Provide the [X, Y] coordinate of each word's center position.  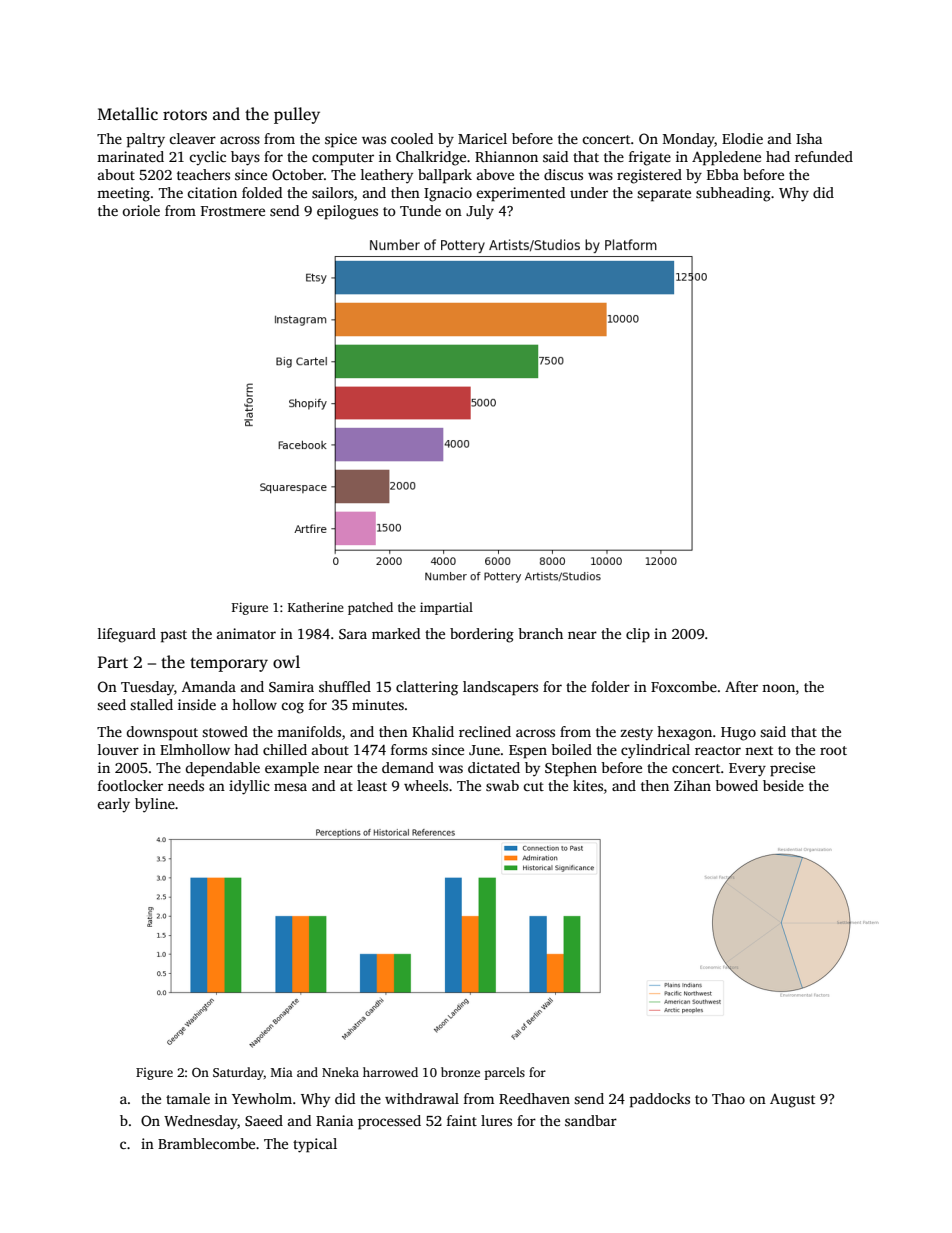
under [589, 192]
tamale [188, 1098]
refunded [824, 156]
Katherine [316, 607]
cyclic [207, 158]
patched [370, 608]
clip [638, 635]
